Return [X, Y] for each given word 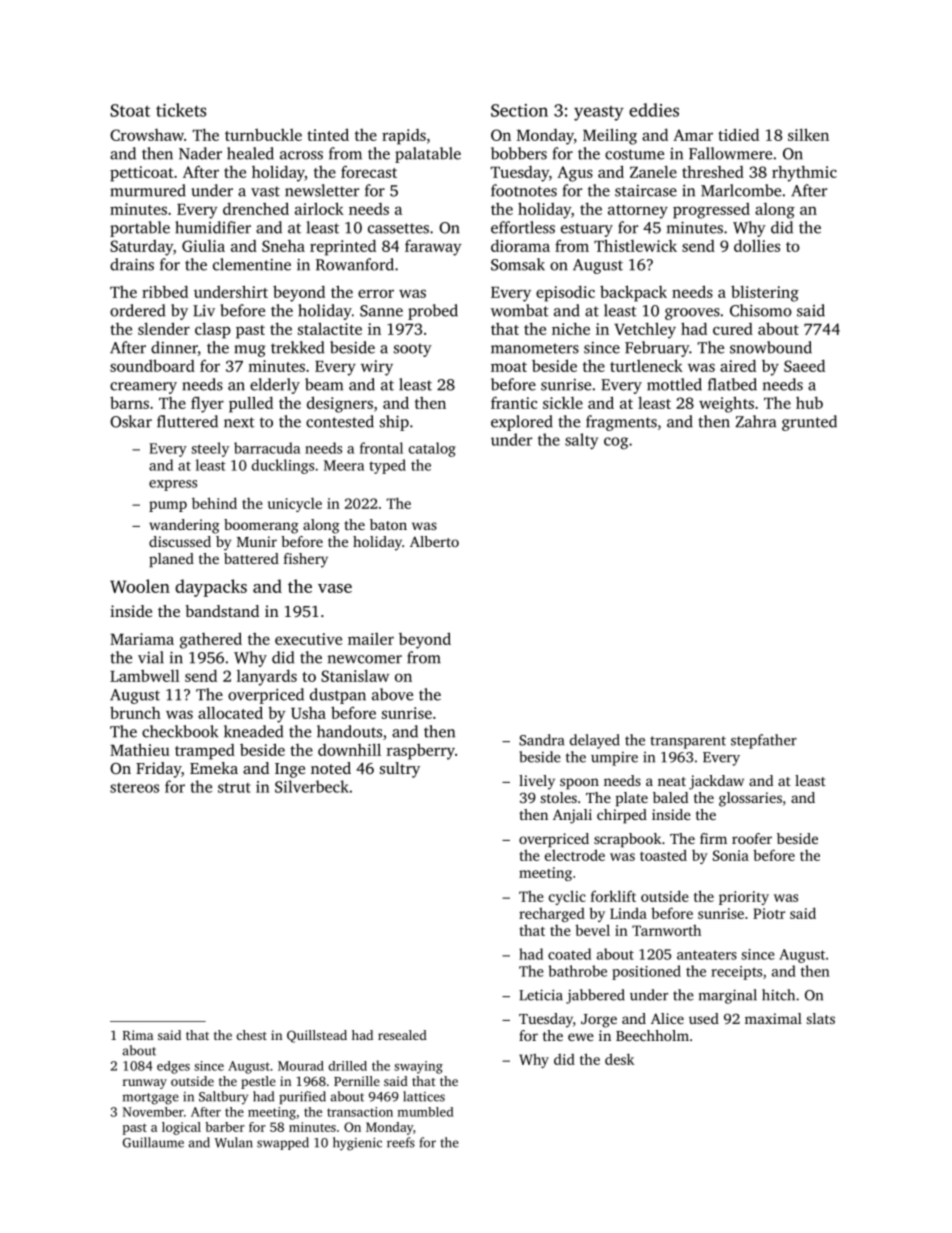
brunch [135, 712]
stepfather [764, 741]
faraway [433, 247]
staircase [646, 191]
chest [252, 1035]
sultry [400, 770]
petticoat [141, 174]
